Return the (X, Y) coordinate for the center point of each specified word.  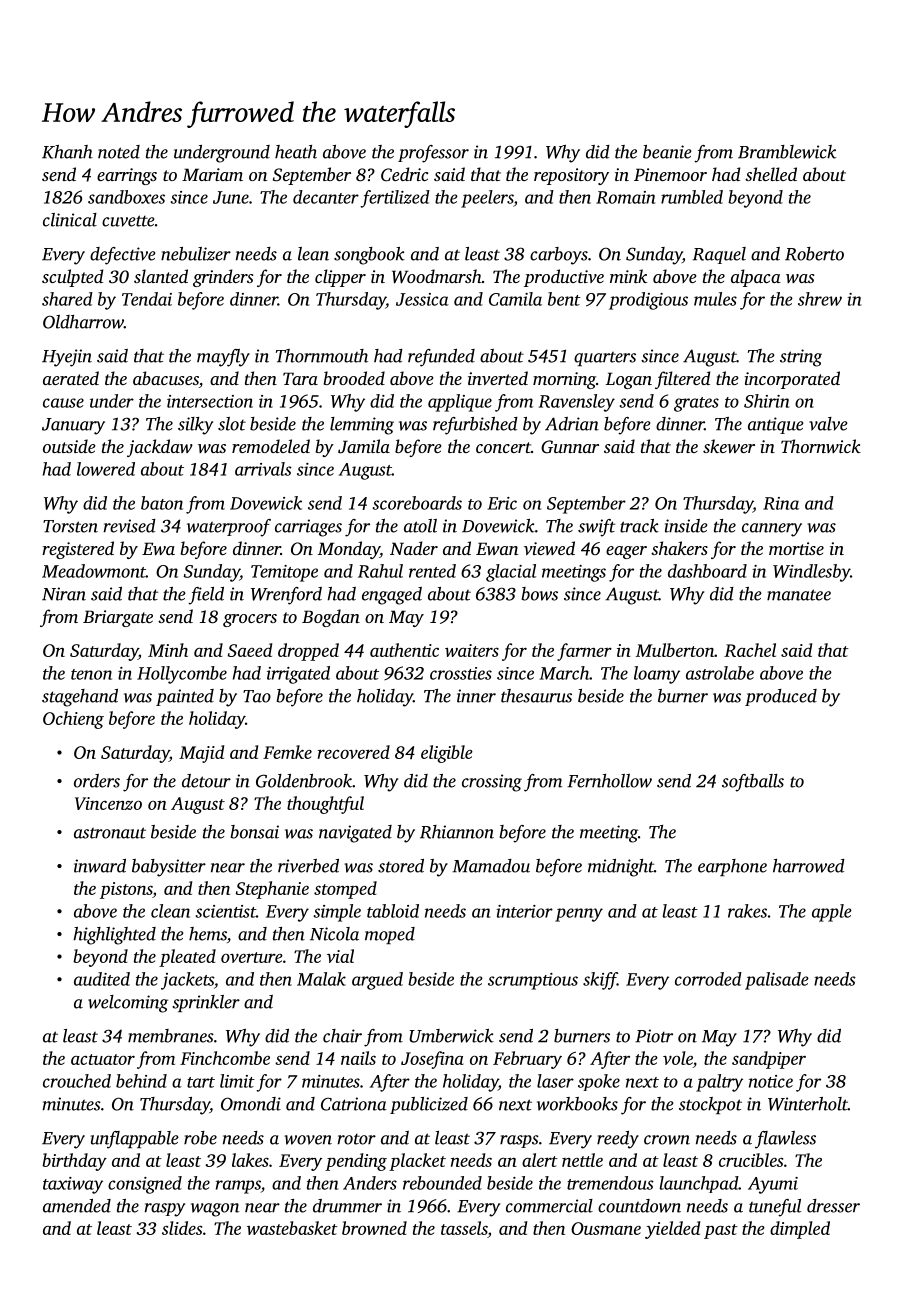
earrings (127, 176)
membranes (171, 1036)
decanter (326, 197)
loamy (657, 675)
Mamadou (491, 866)
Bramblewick (787, 152)
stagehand (80, 698)
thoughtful (325, 805)
